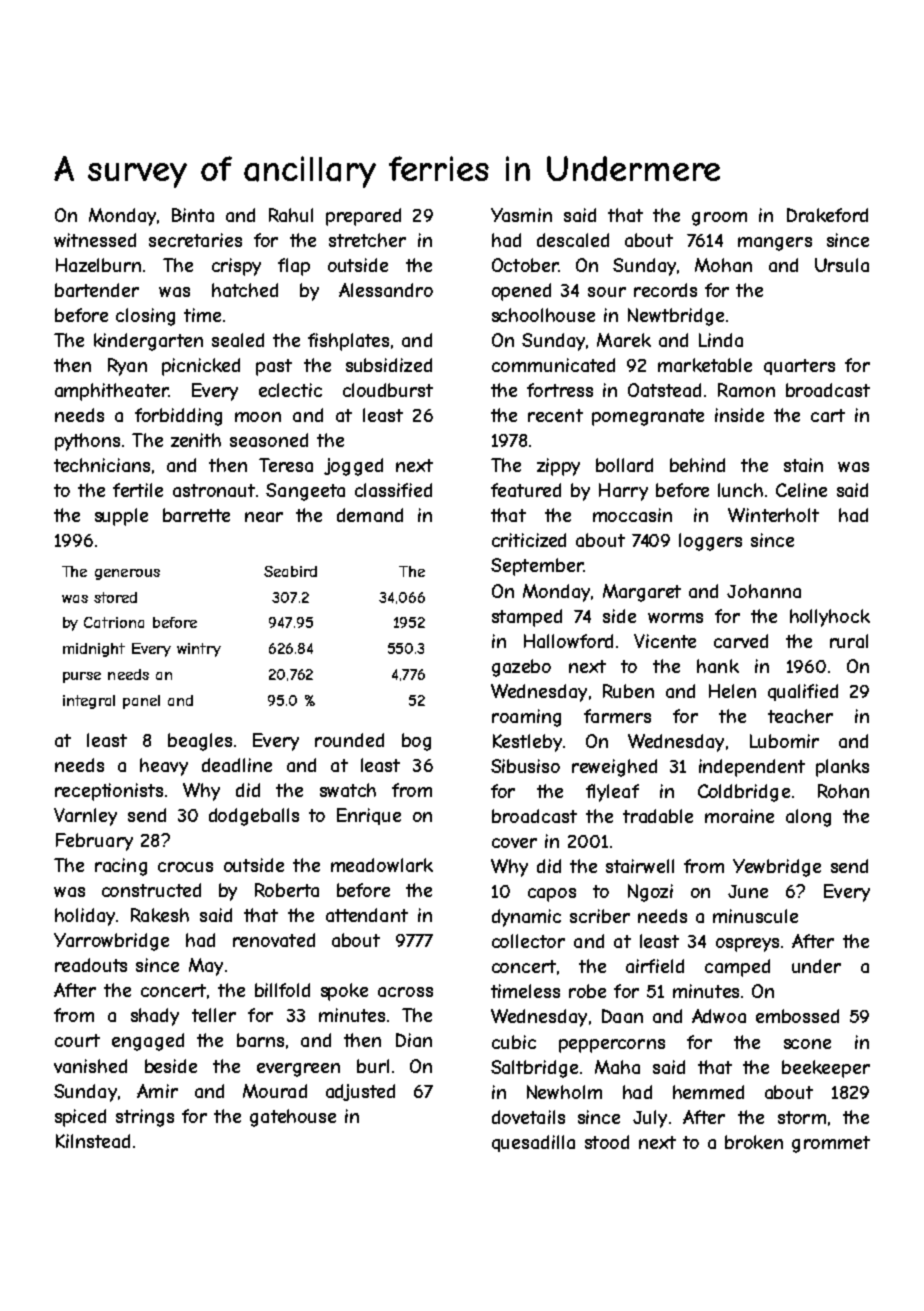  What do you see at coordinates (389, 365) in the screenshot?
I see `subsidized` at bounding box center [389, 365].
